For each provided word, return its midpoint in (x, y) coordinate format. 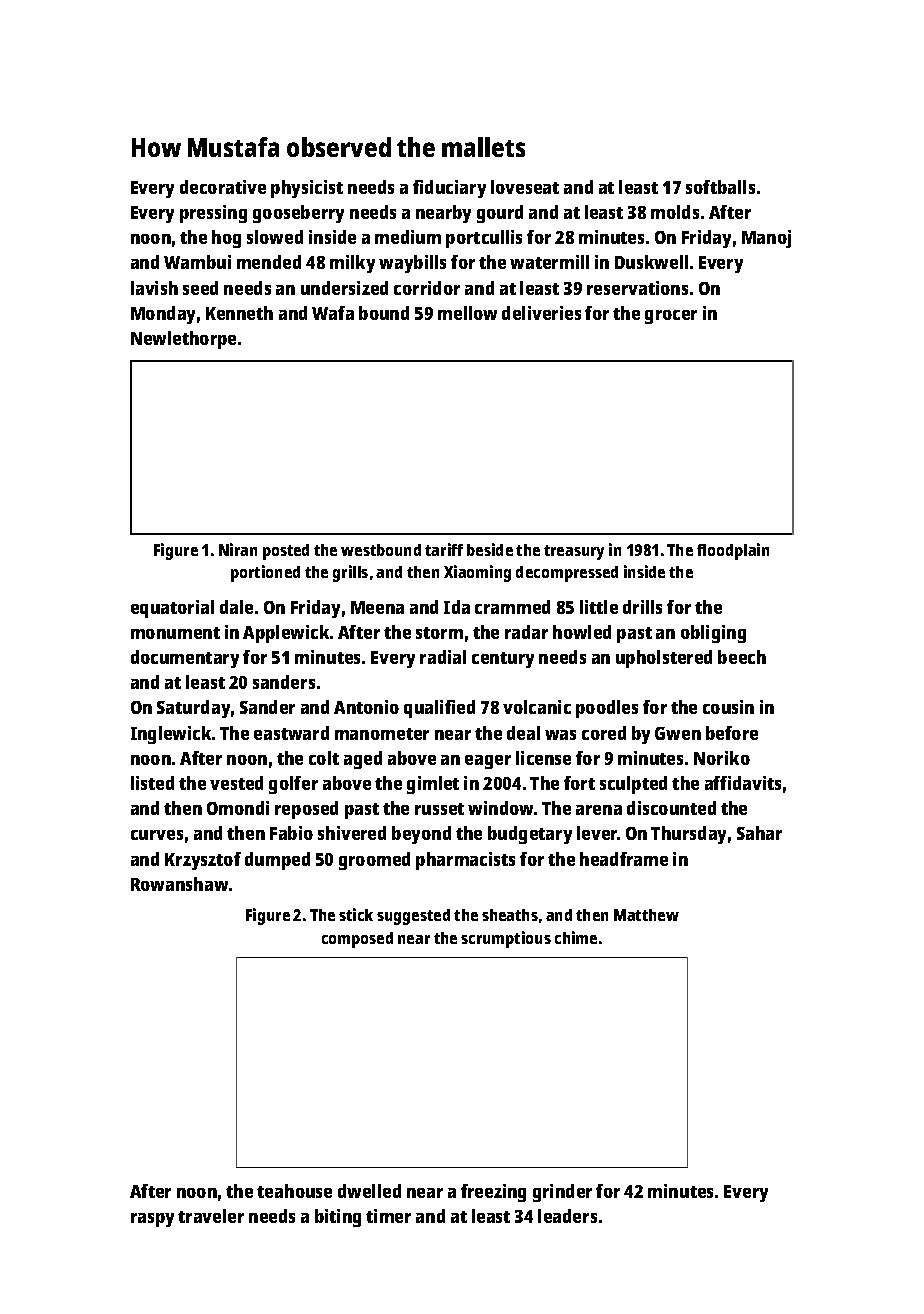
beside (490, 549)
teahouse (294, 1191)
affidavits (743, 783)
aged (363, 760)
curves (157, 835)
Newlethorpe (183, 340)
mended (269, 262)
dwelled (369, 1191)
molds (675, 212)
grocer (671, 317)
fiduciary (449, 189)
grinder (562, 1193)
